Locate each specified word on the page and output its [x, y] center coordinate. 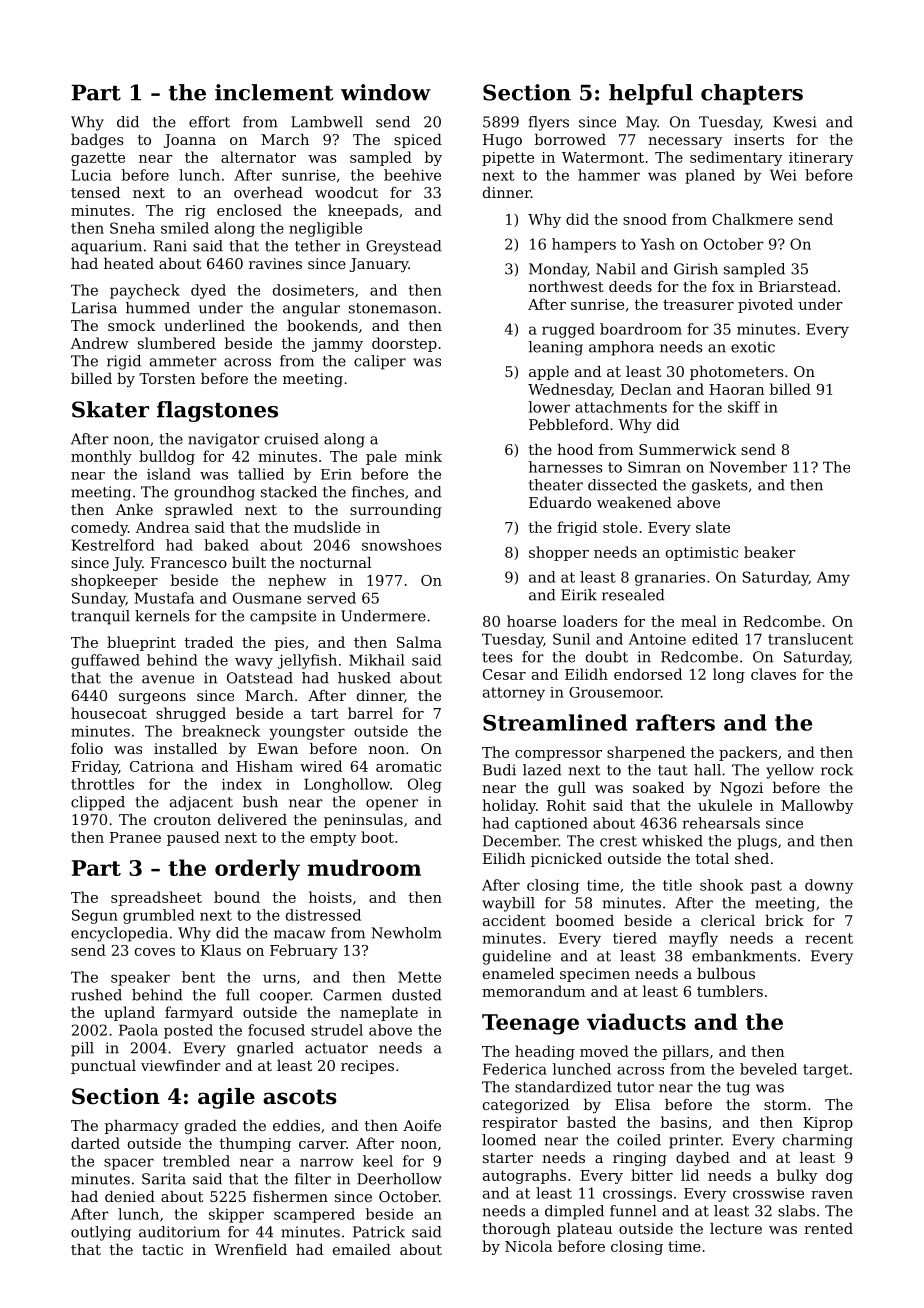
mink [423, 456]
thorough [516, 1230]
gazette [98, 159]
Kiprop [828, 1124]
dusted [417, 995]
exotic [753, 347]
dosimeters [313, 290]
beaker [770, 552]
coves [155, 952]
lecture [736, 1228]
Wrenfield [251, 1249]
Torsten [167, 378]
